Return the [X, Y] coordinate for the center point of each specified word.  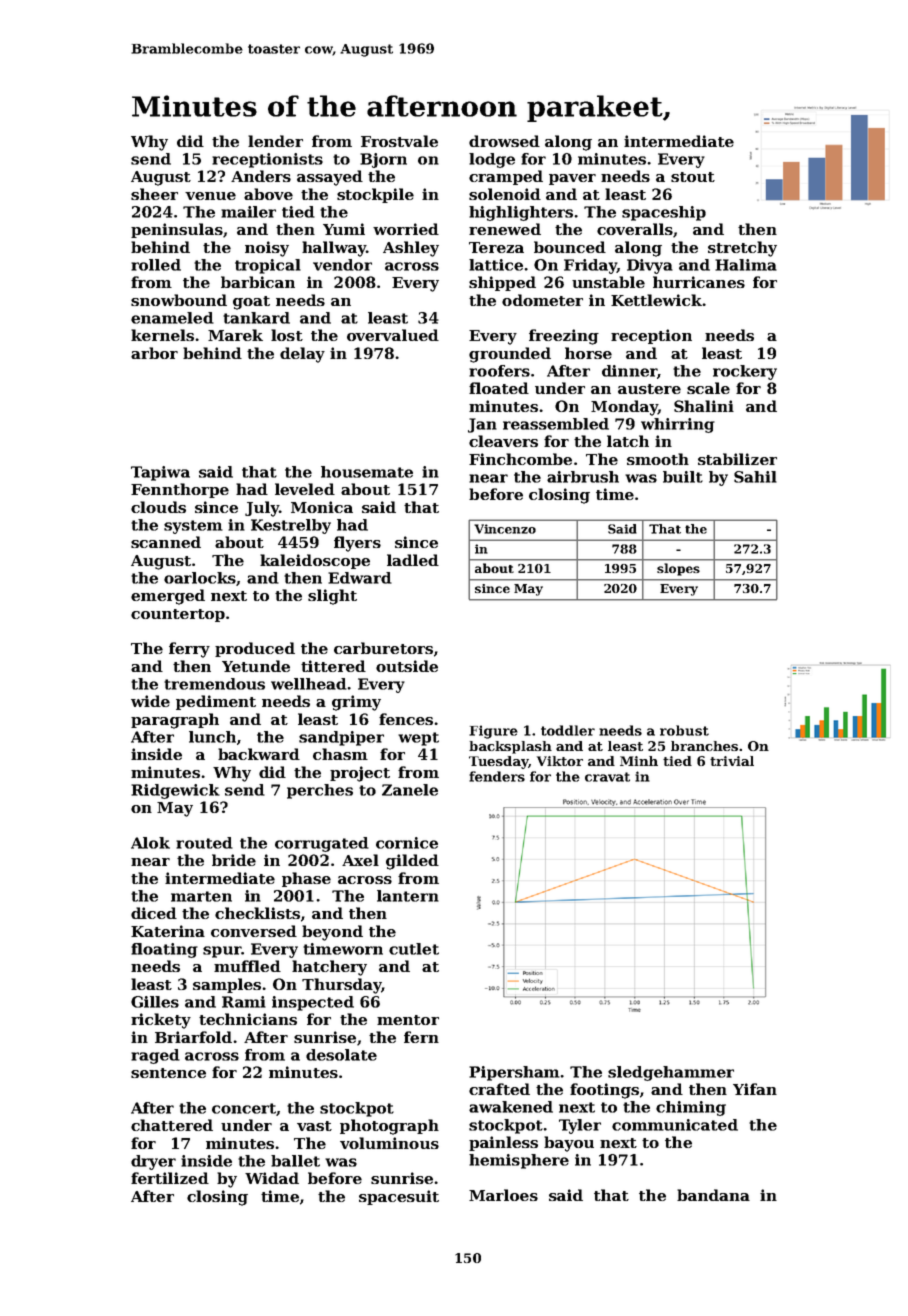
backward [259, 754]
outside [407, 666]
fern [421, 1037]
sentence [168, 1073]
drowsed [504, 141]
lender [275, 141]
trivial [732, 761]
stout [693, 177]
